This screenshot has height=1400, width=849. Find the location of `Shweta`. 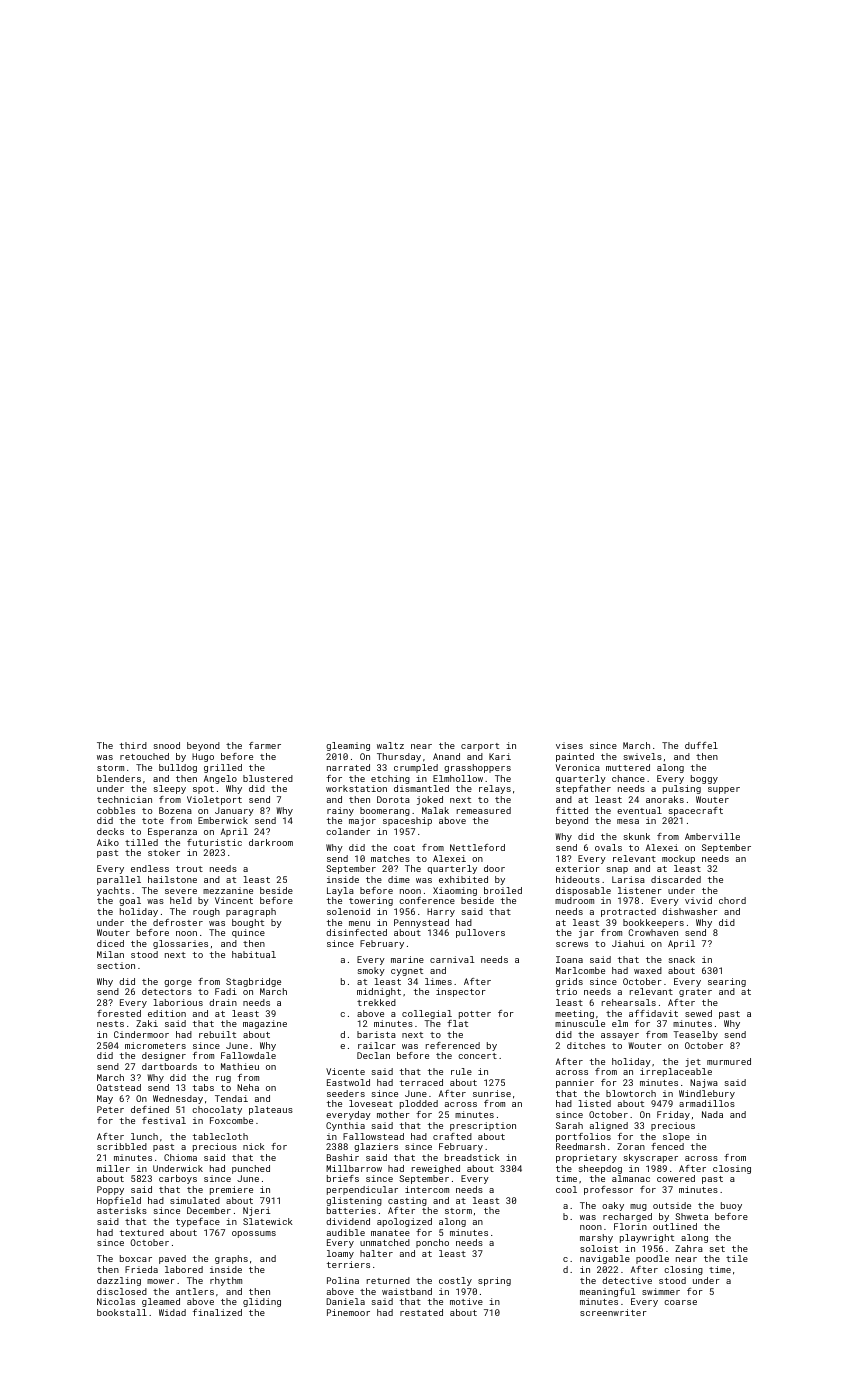

Shweta is located at coordinates (691, 1216).
